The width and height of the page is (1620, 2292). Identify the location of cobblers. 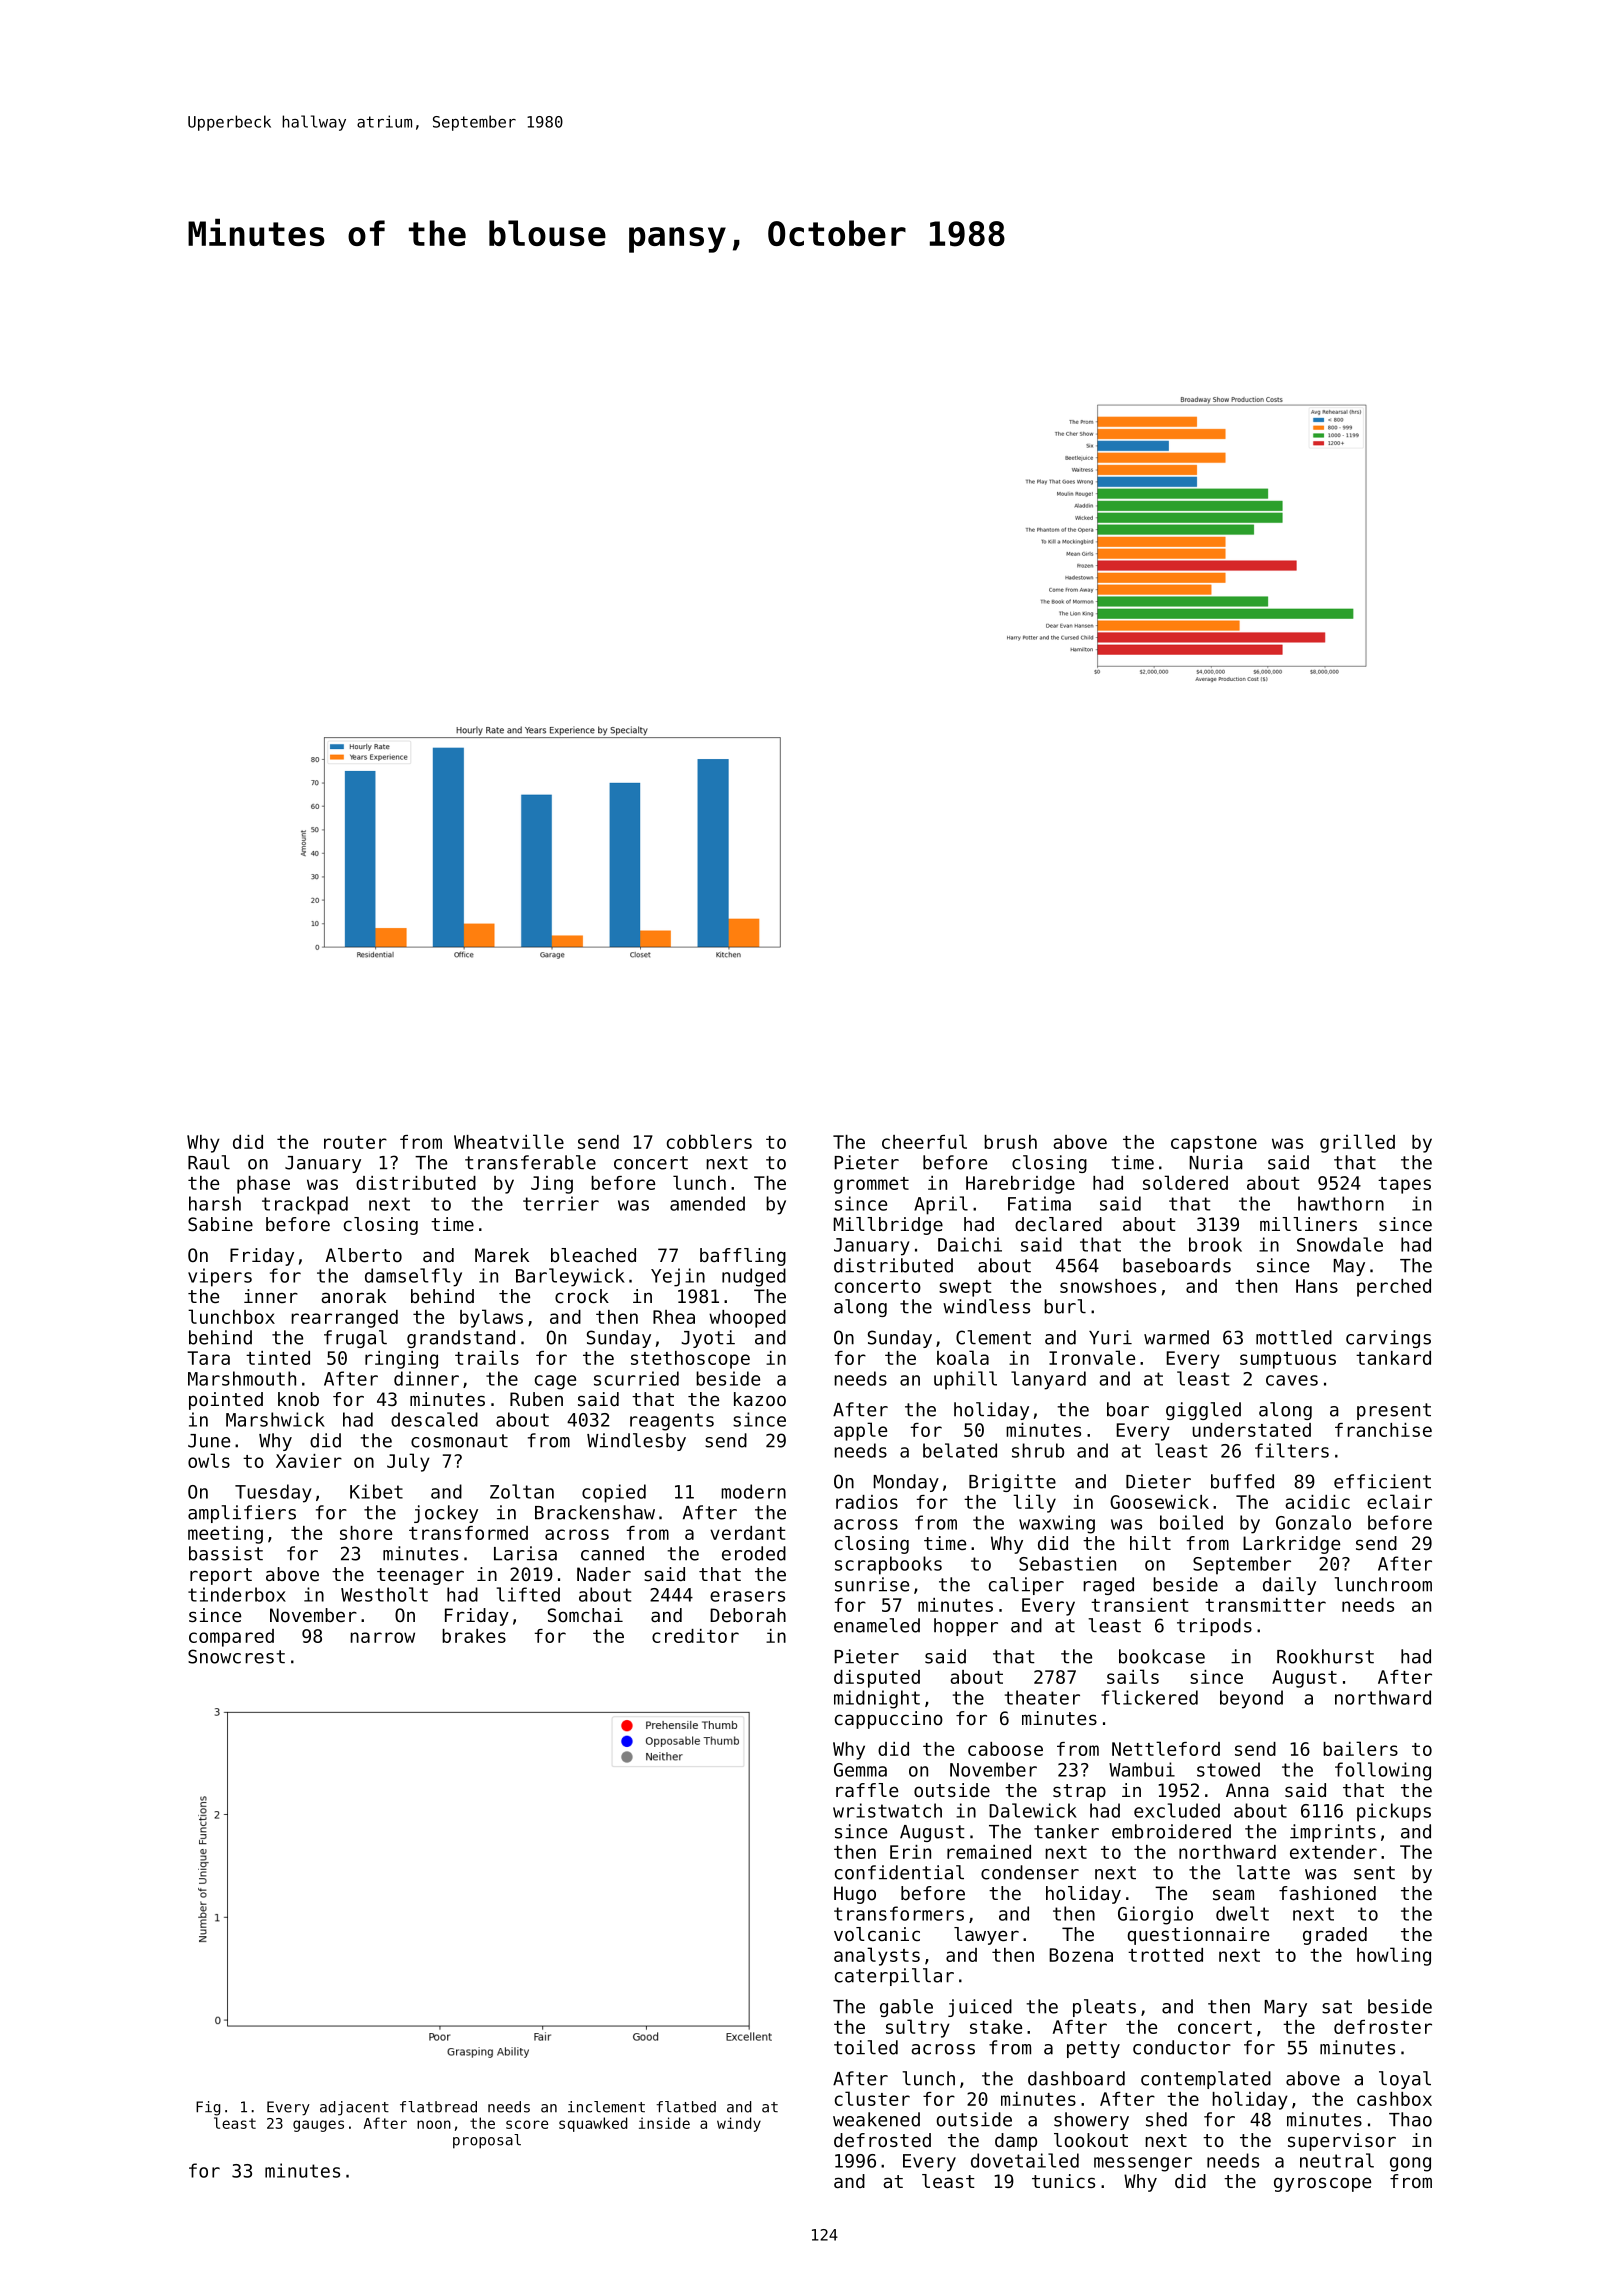
(709, 1141).
